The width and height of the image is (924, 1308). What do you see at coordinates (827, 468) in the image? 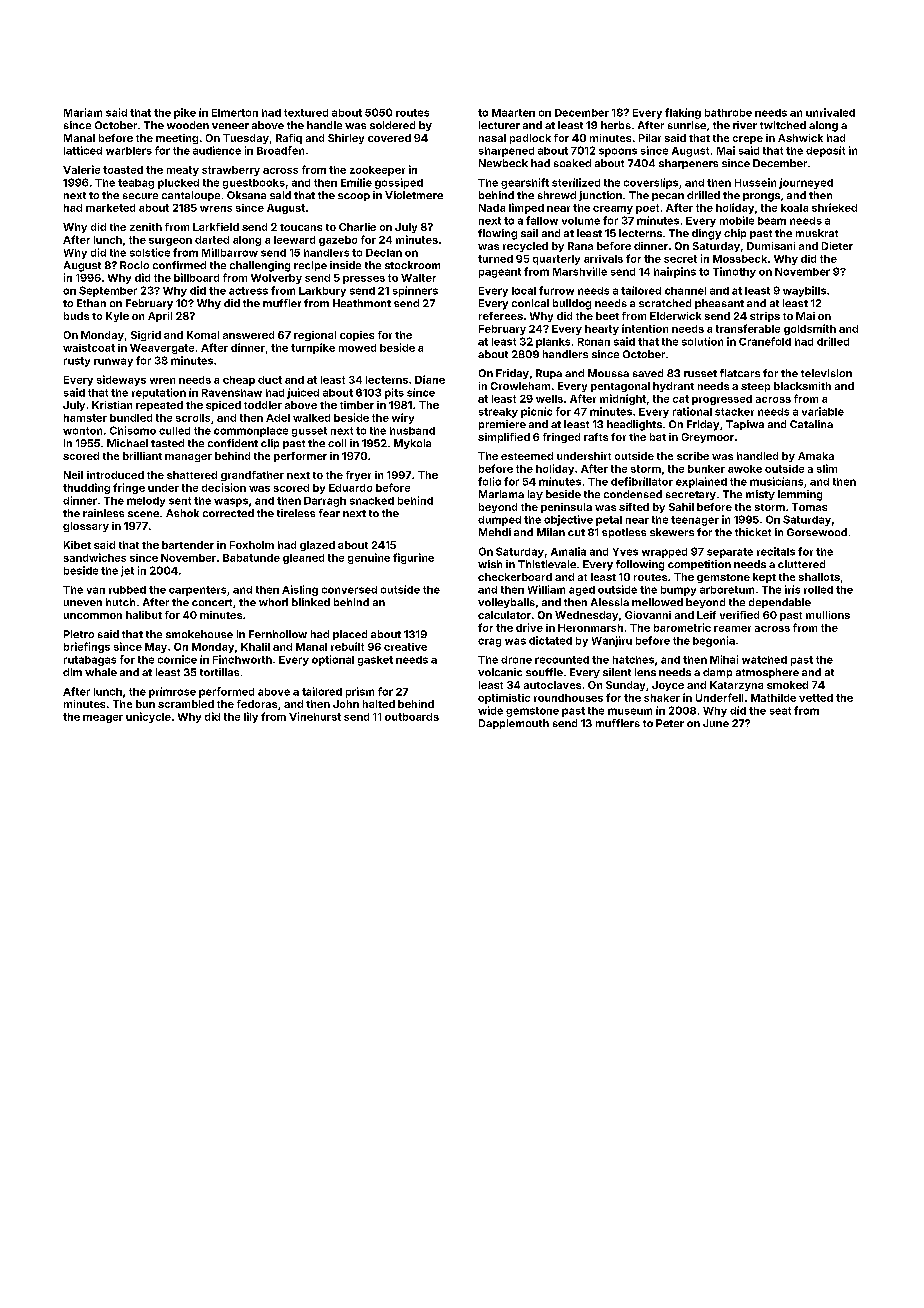
I see `slim` at bounding box center [827, 468].
